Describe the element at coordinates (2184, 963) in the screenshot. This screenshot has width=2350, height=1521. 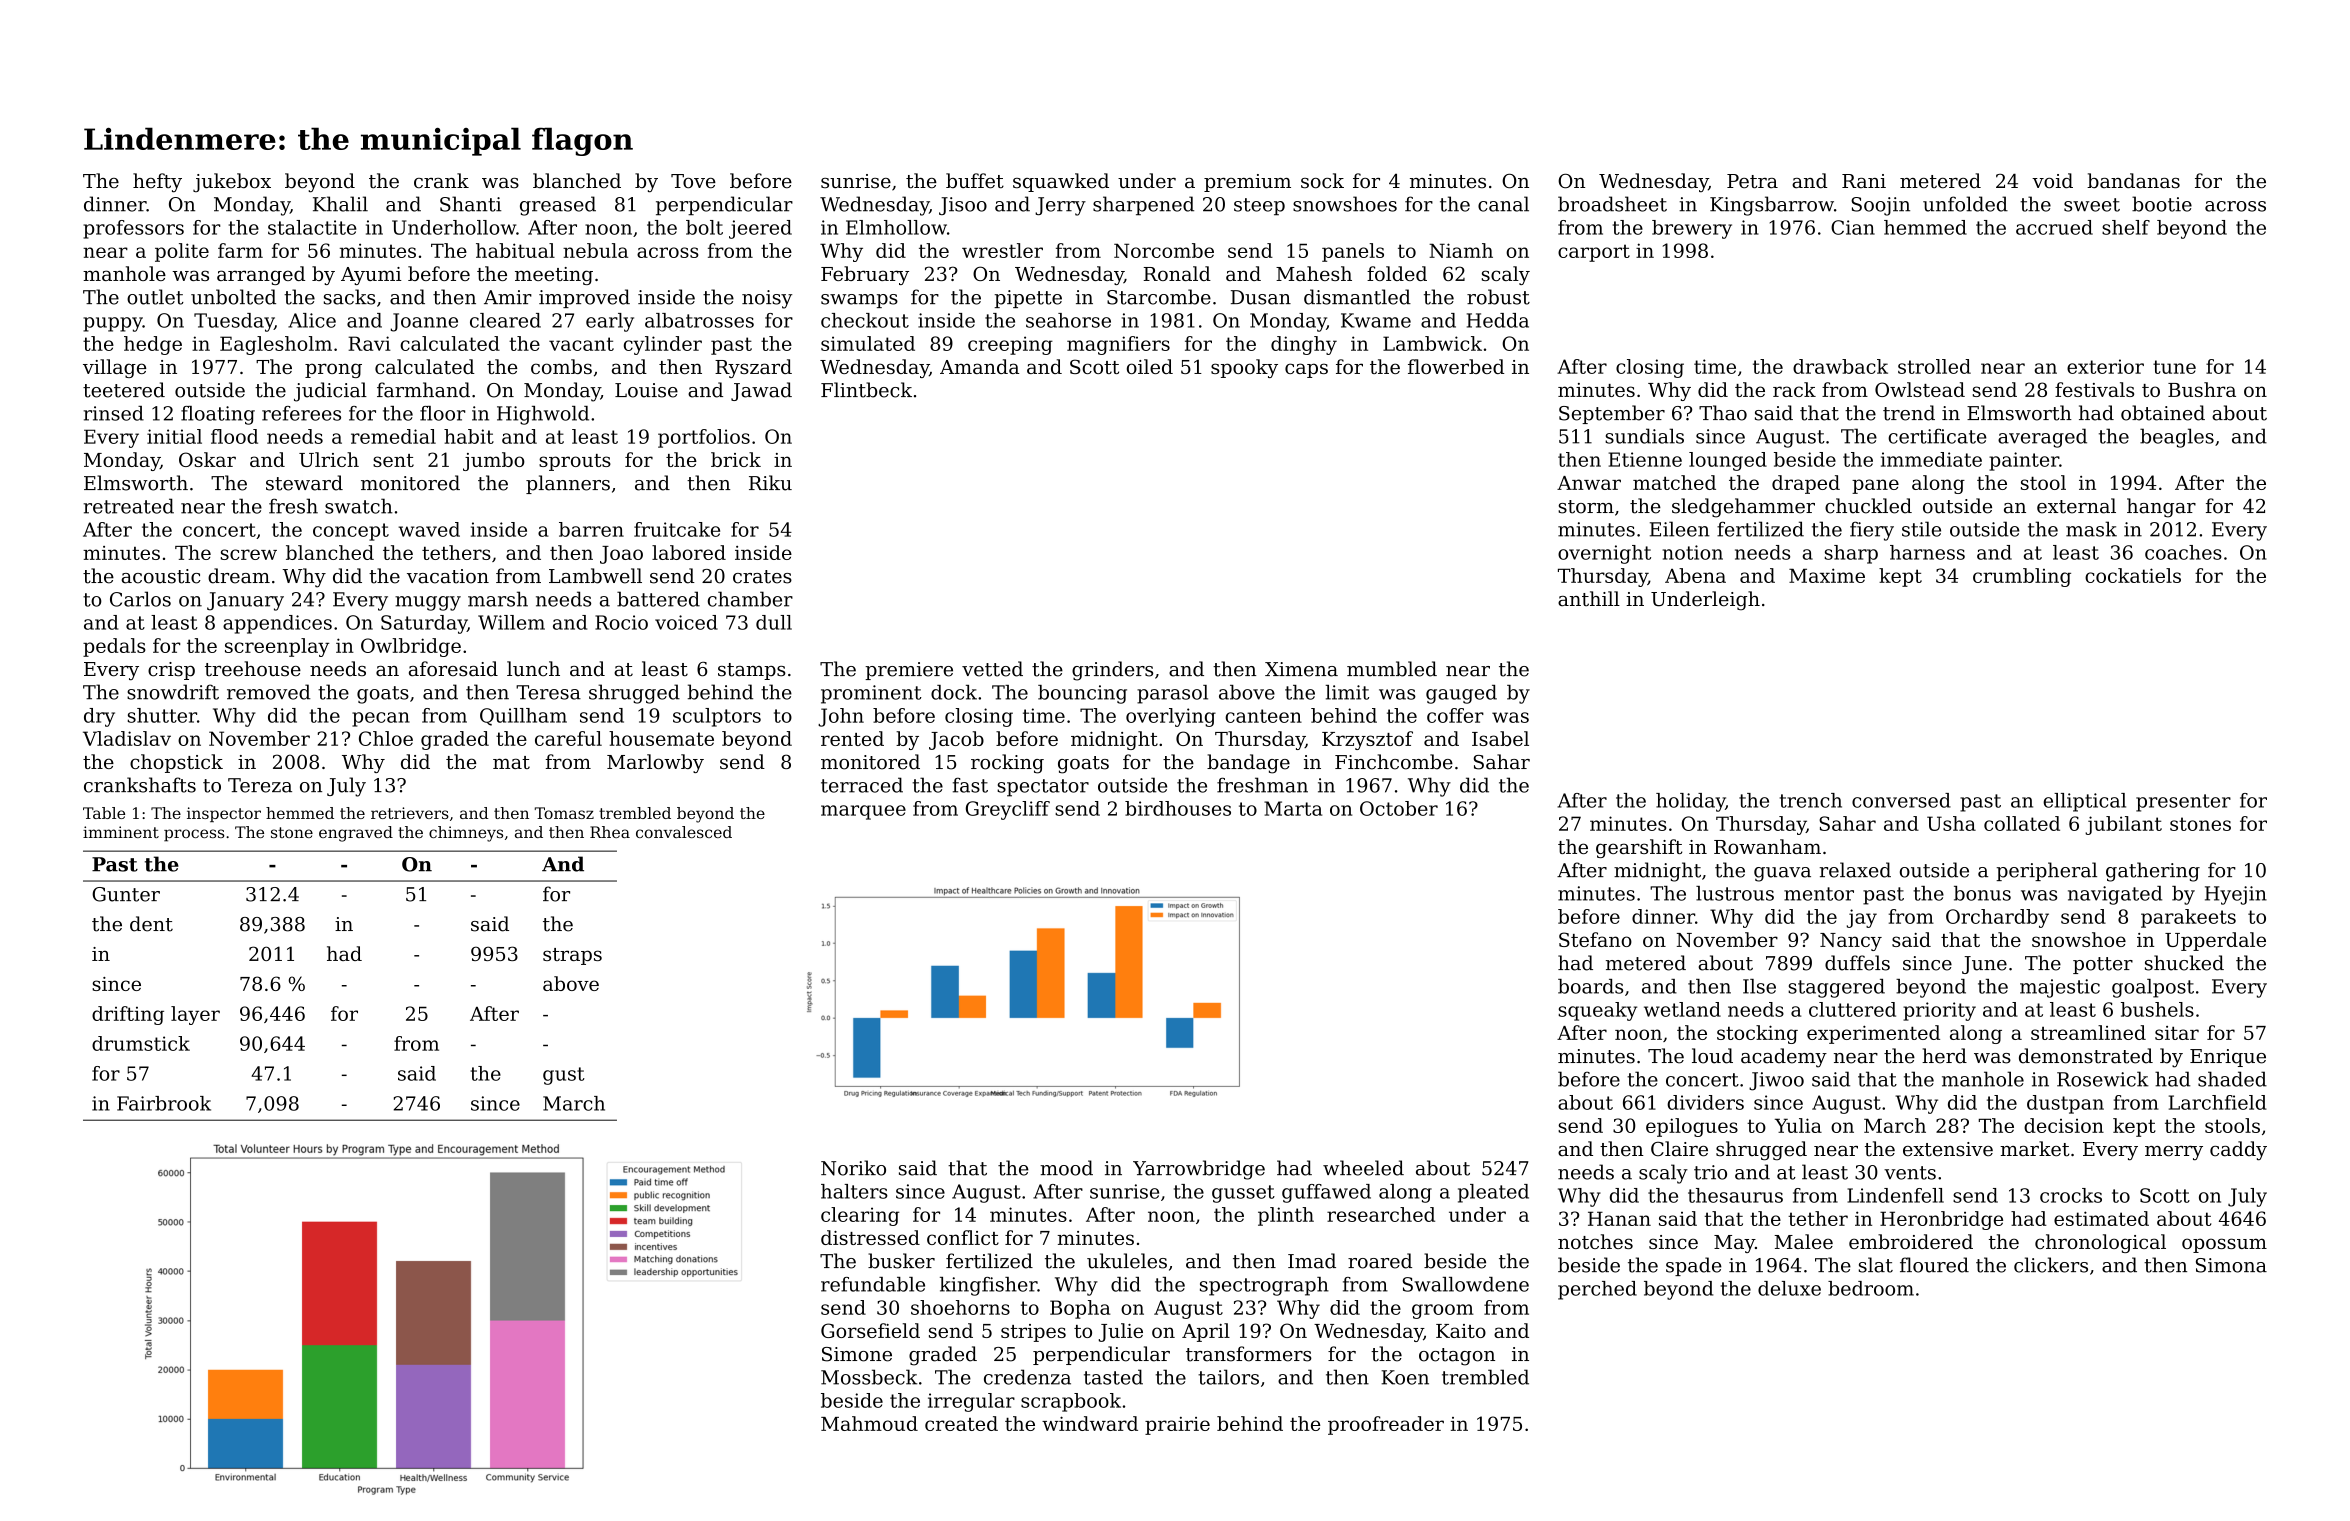
I see `shucked` at that location.
